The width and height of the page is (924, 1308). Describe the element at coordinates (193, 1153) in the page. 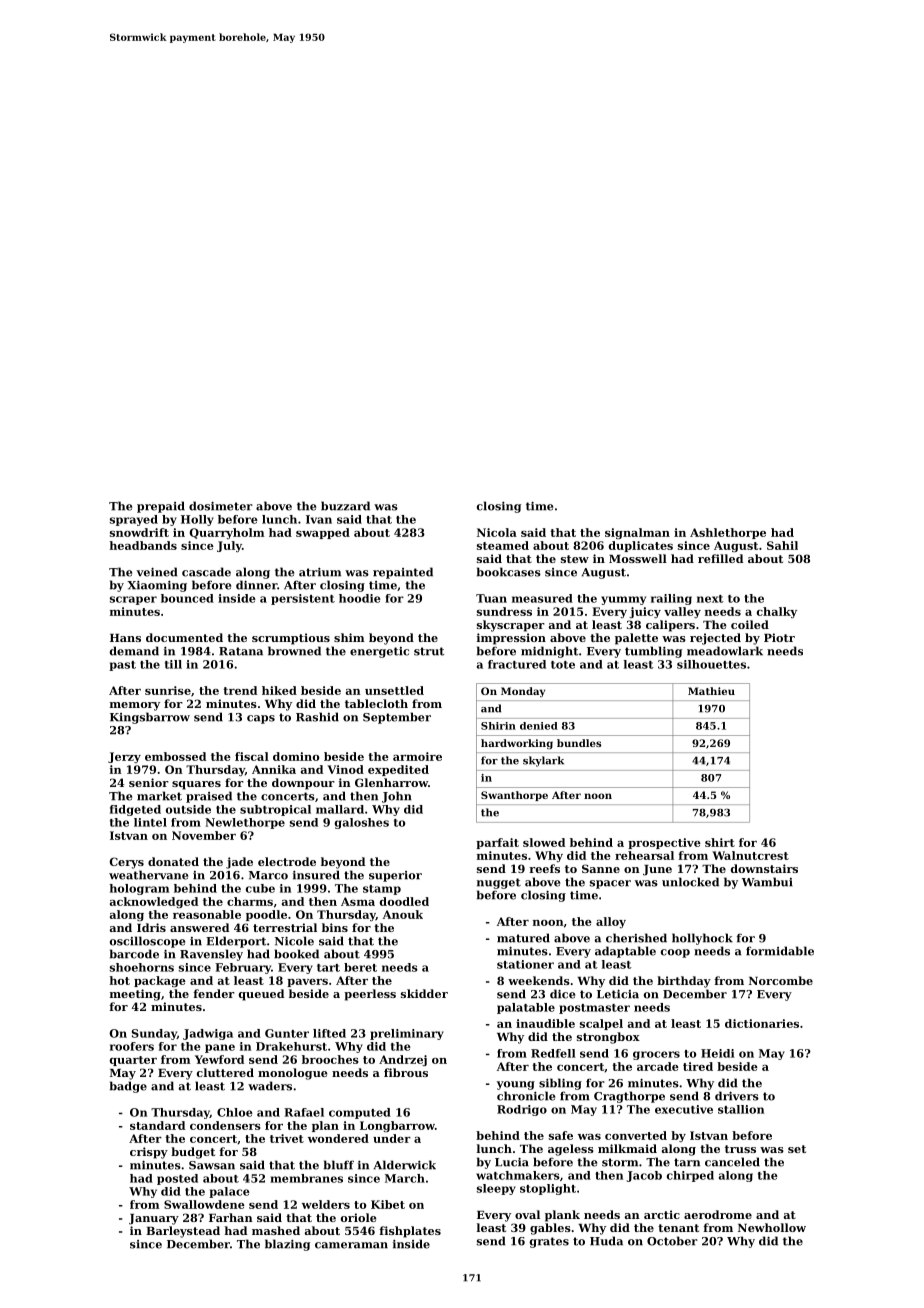

I see `budget` at that location.
